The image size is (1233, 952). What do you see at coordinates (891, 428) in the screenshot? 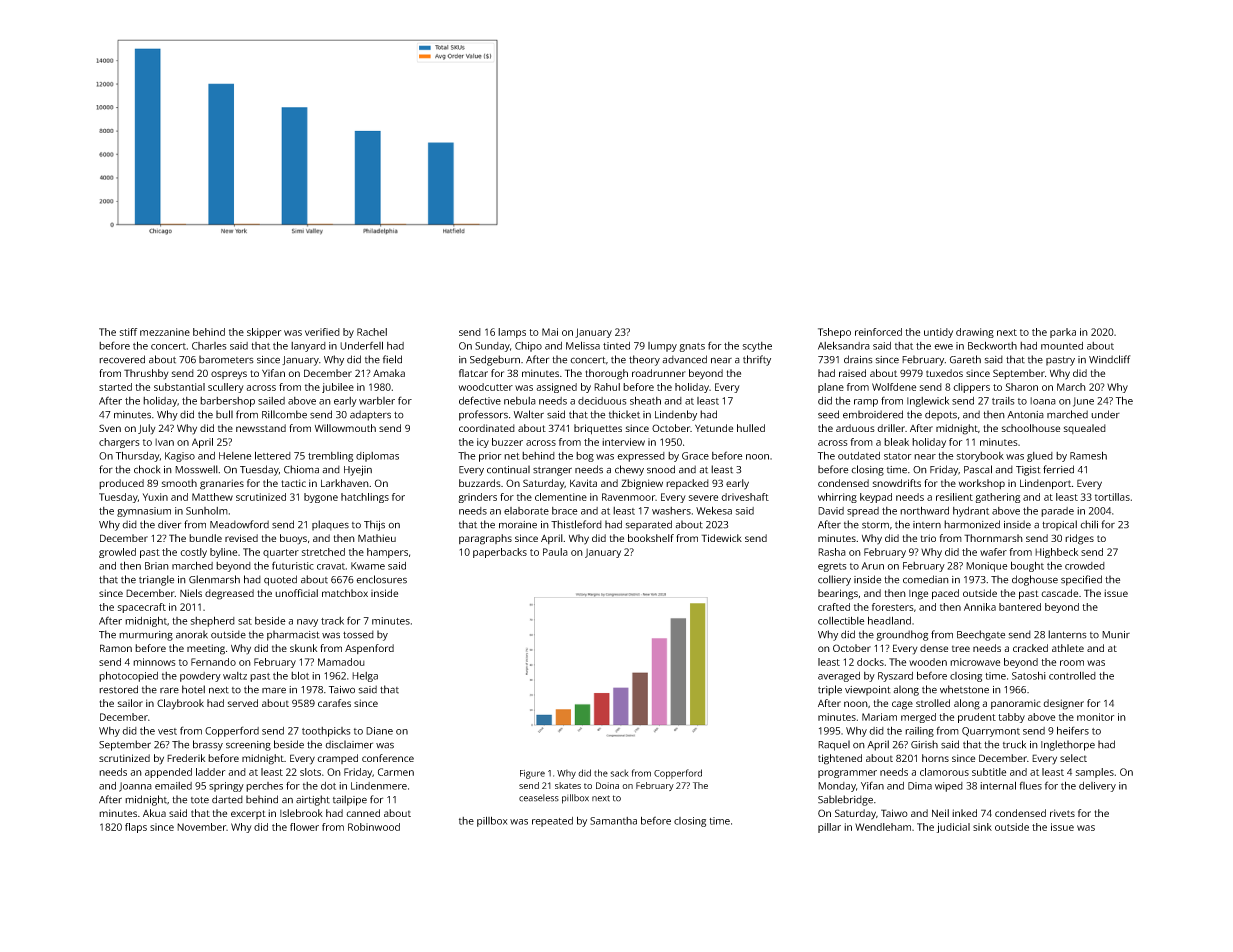
I see `driller` at bounding box center [891, 428].
